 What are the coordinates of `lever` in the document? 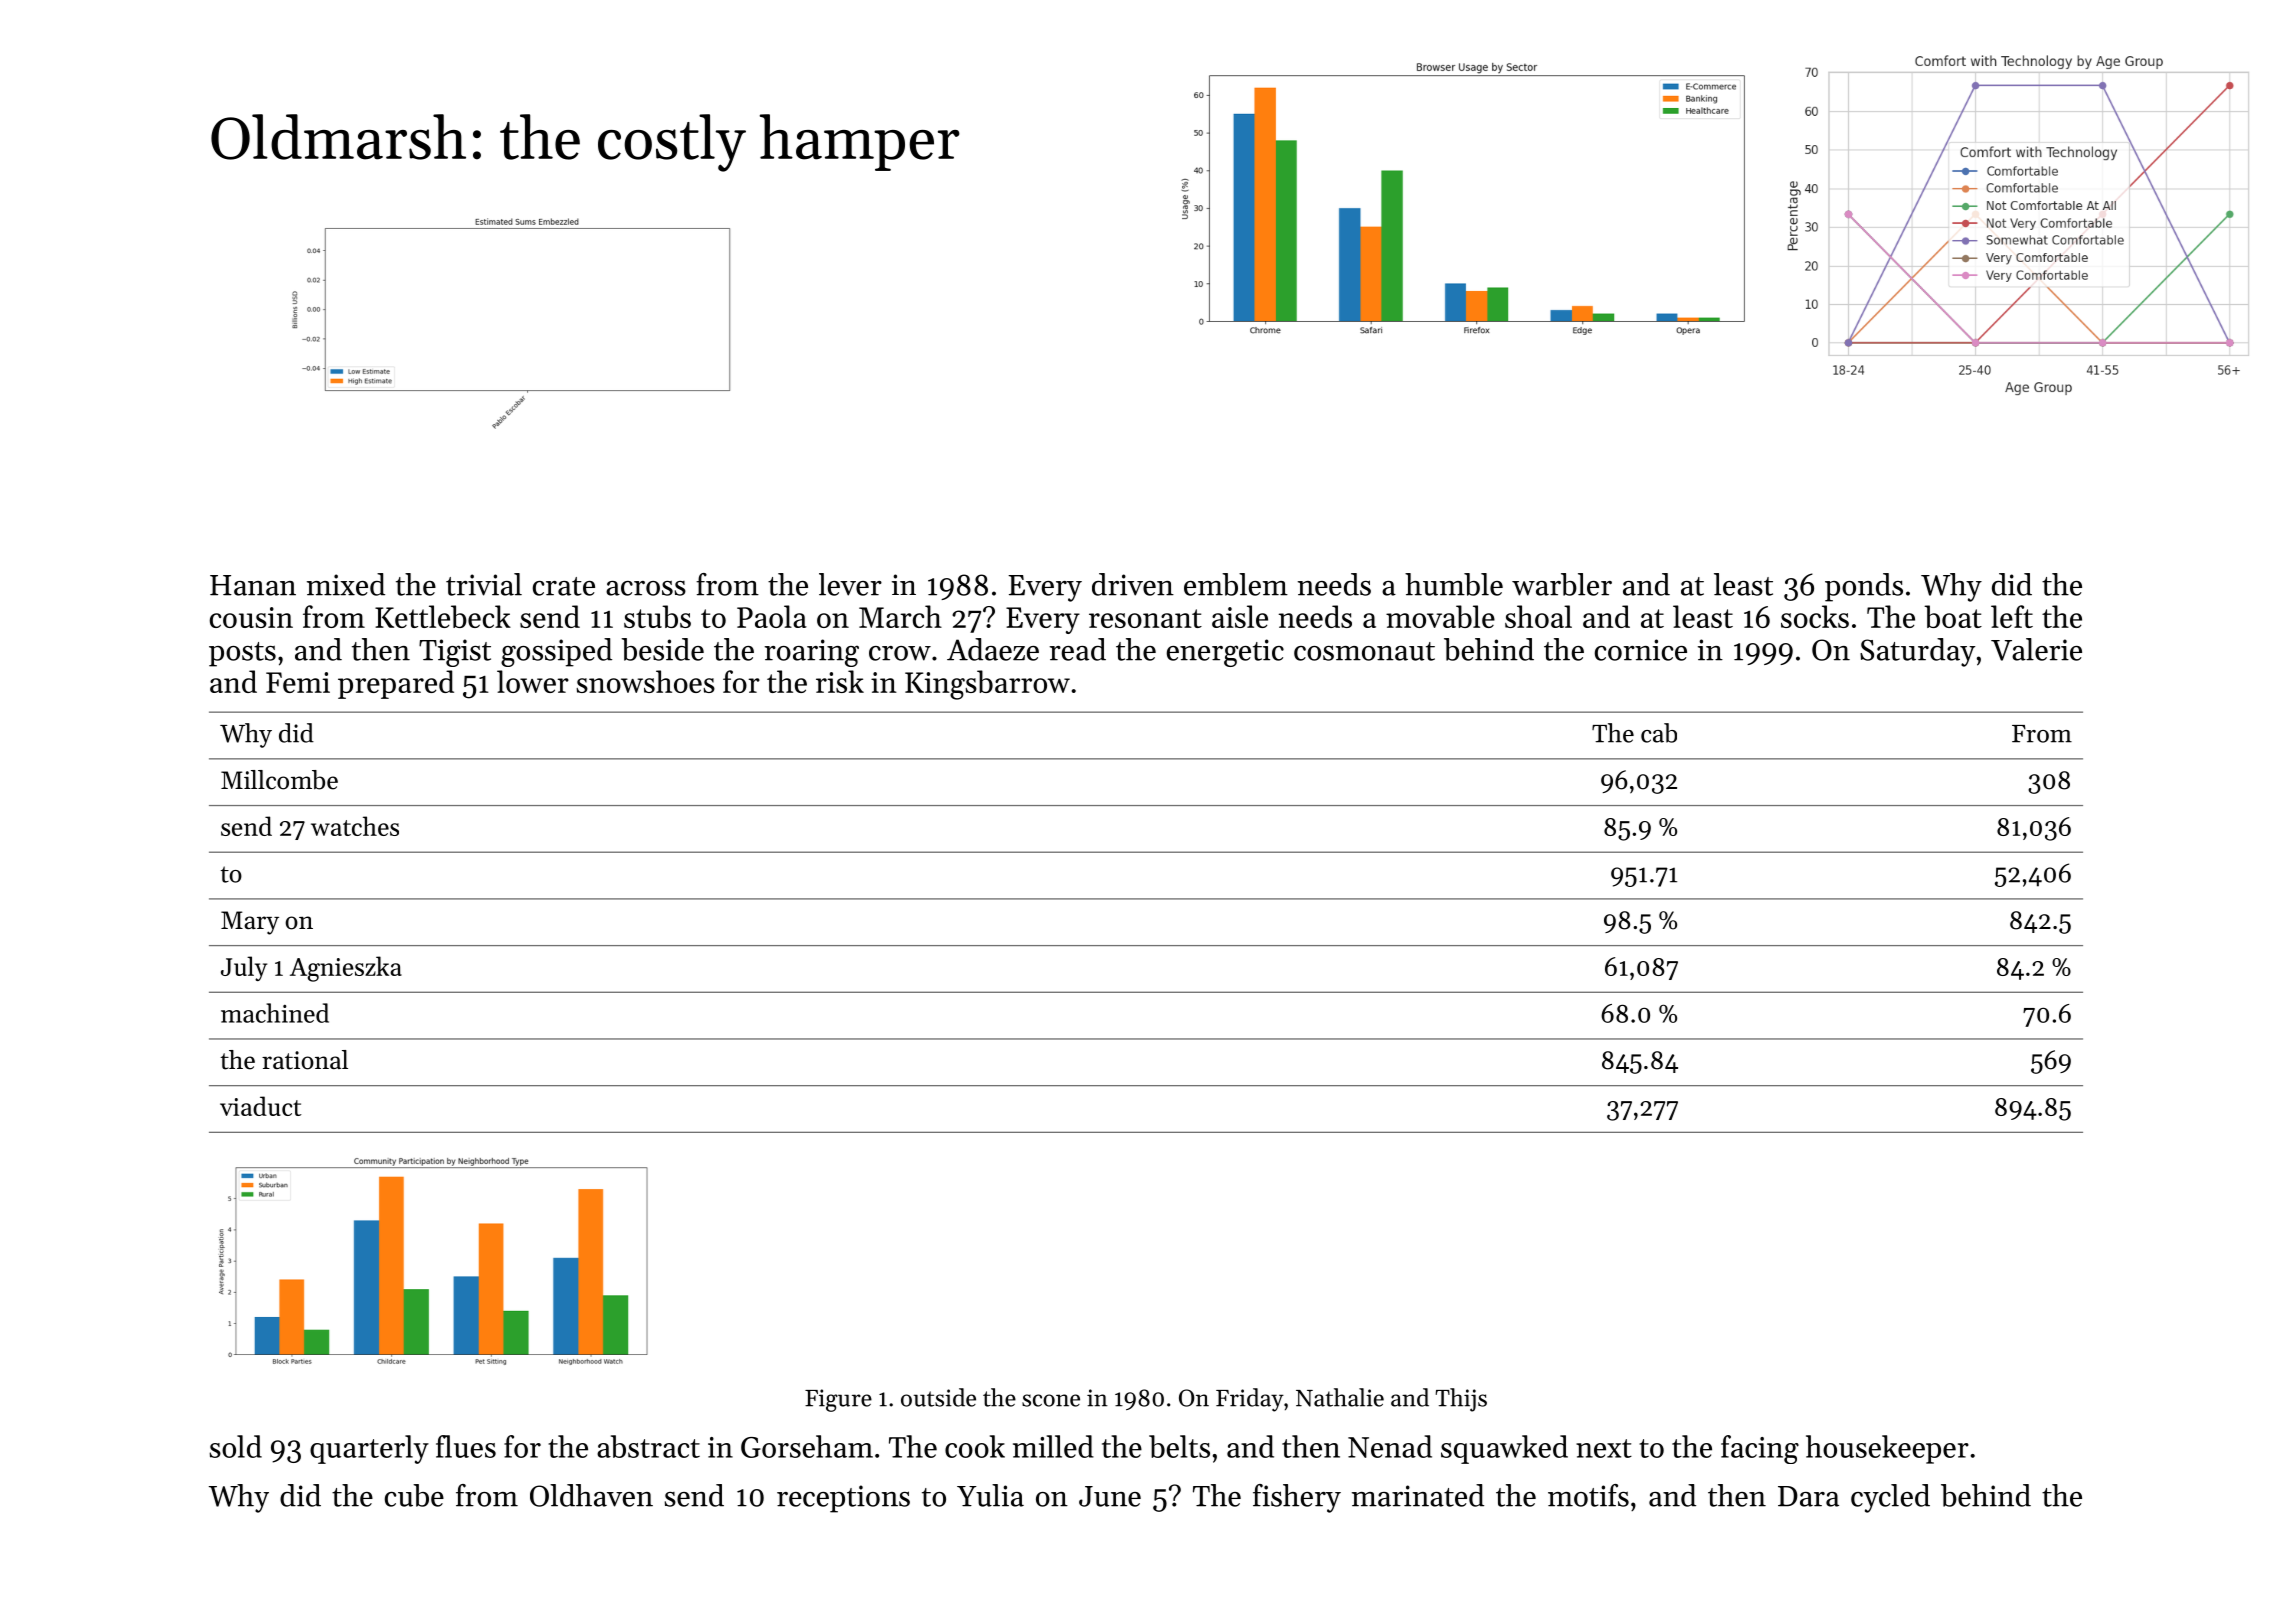 It's located at (850, 584).
